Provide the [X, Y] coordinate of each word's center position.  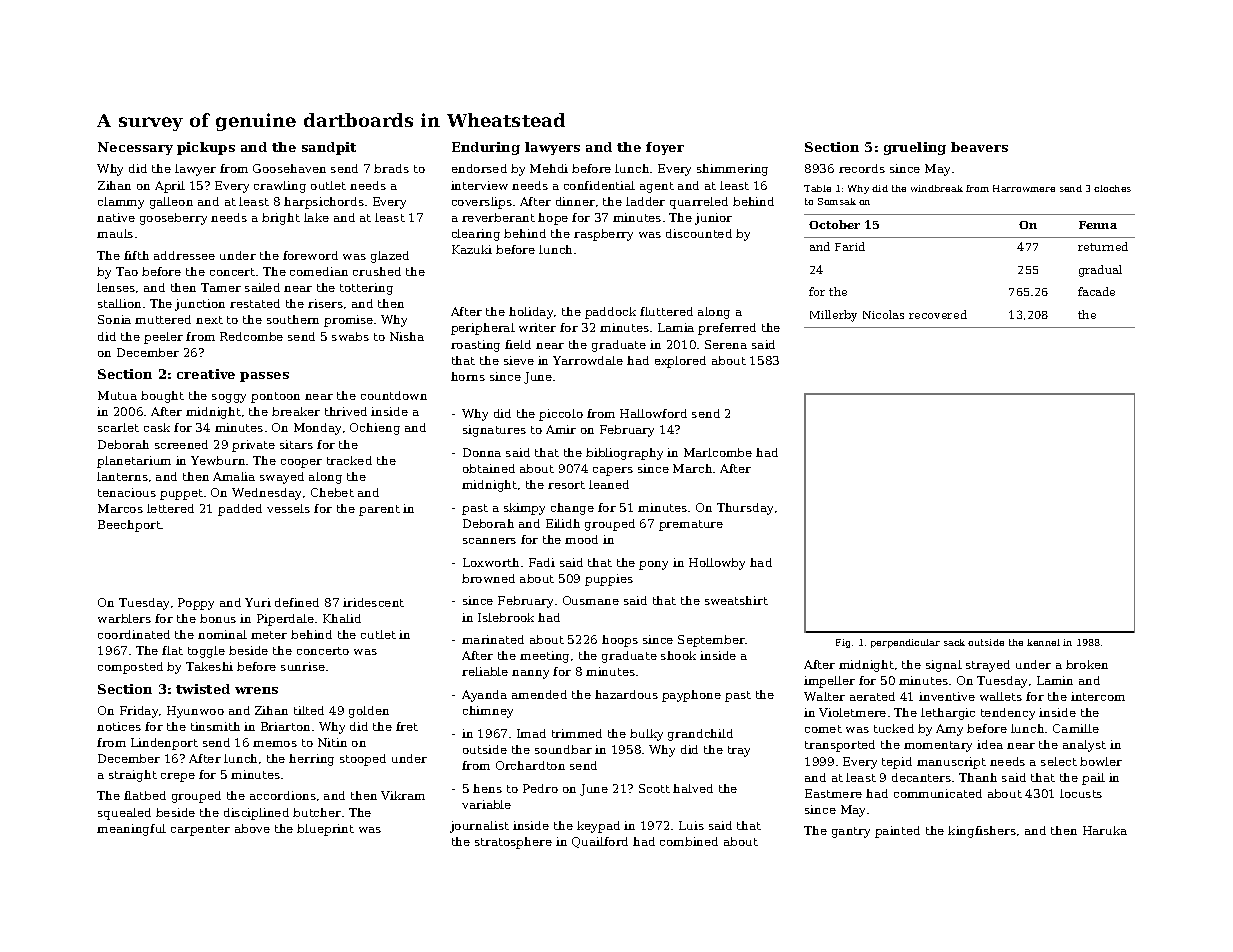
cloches [1112, 188]
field [518, 344]
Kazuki [472, 249]
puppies [609, 580]
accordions [283, 795]
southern [293, 319]
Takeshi [209, 666]
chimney [488, 712]
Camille [1076, 728]
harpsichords [324, 203]
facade [1096, 291]
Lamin [1055, 680]
